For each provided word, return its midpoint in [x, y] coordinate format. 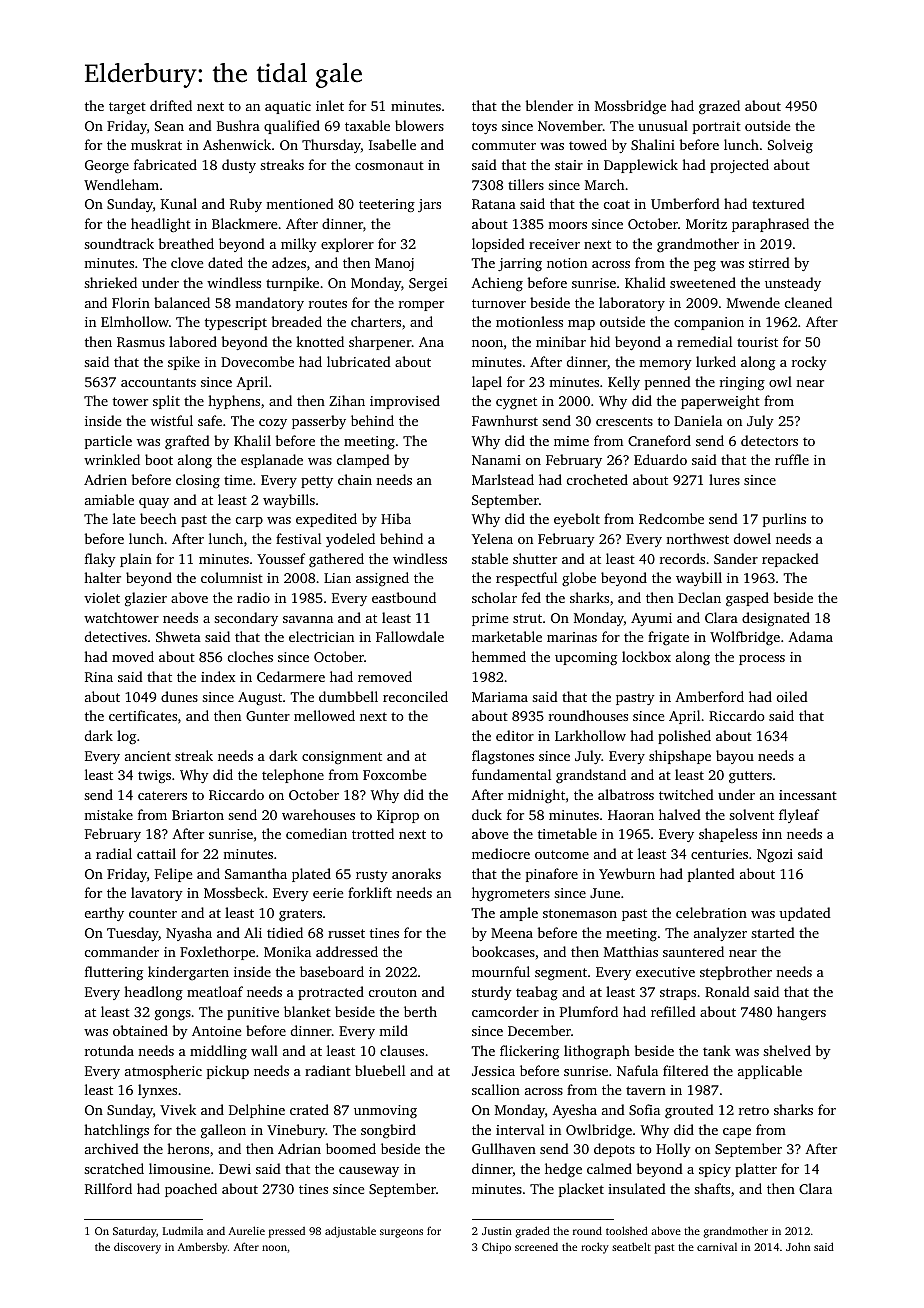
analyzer [720, 934]
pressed [287, 1232]
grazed [719, 107]
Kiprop [398, 816]
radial [114, 853]
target [127, 108]
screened [536, 1247]
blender [549, 105]
